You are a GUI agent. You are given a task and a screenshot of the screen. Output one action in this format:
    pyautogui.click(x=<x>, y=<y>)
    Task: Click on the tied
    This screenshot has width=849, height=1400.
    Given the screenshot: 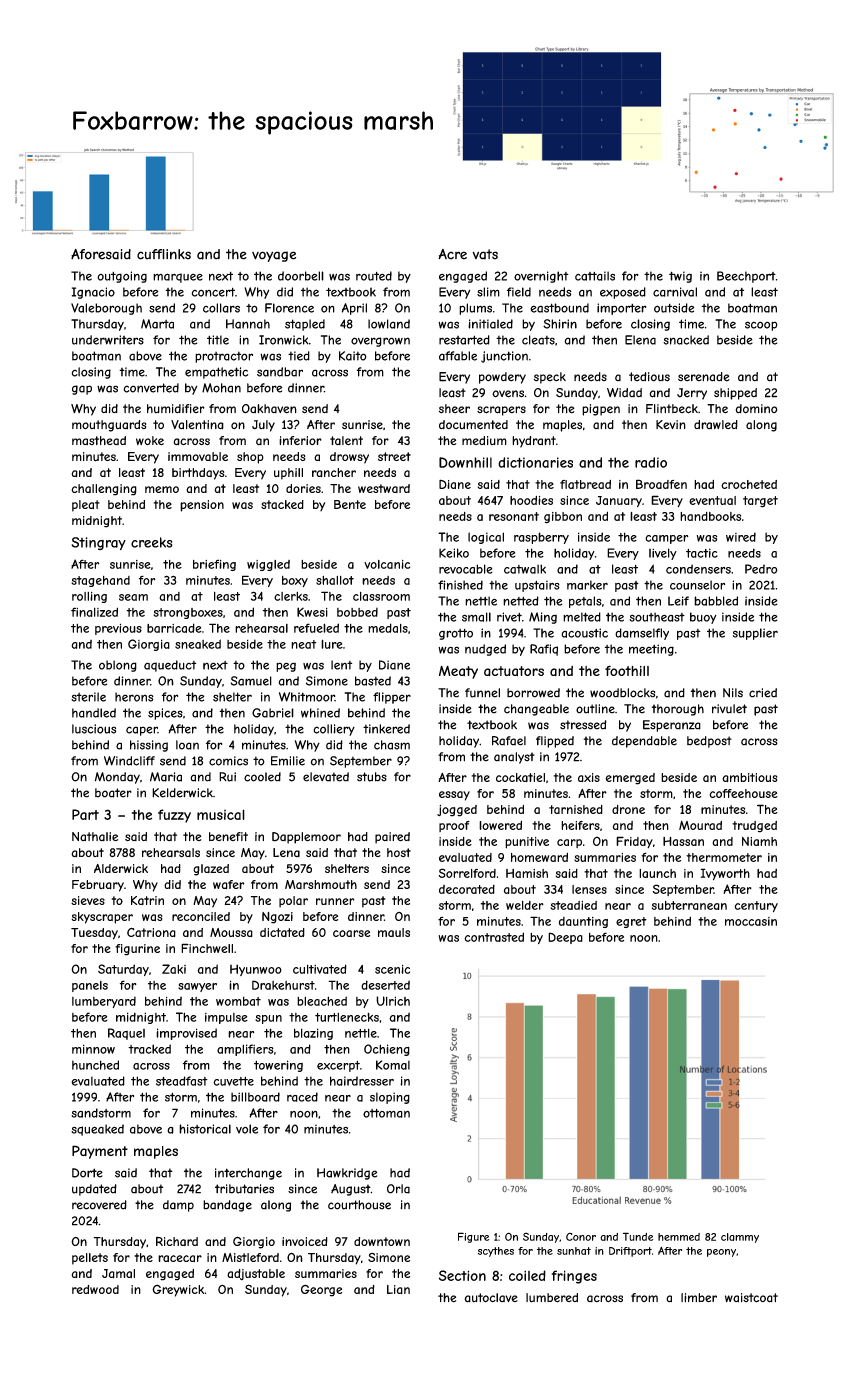 What is the action you would take?
    pyautogui.click(x=299, y=356)
